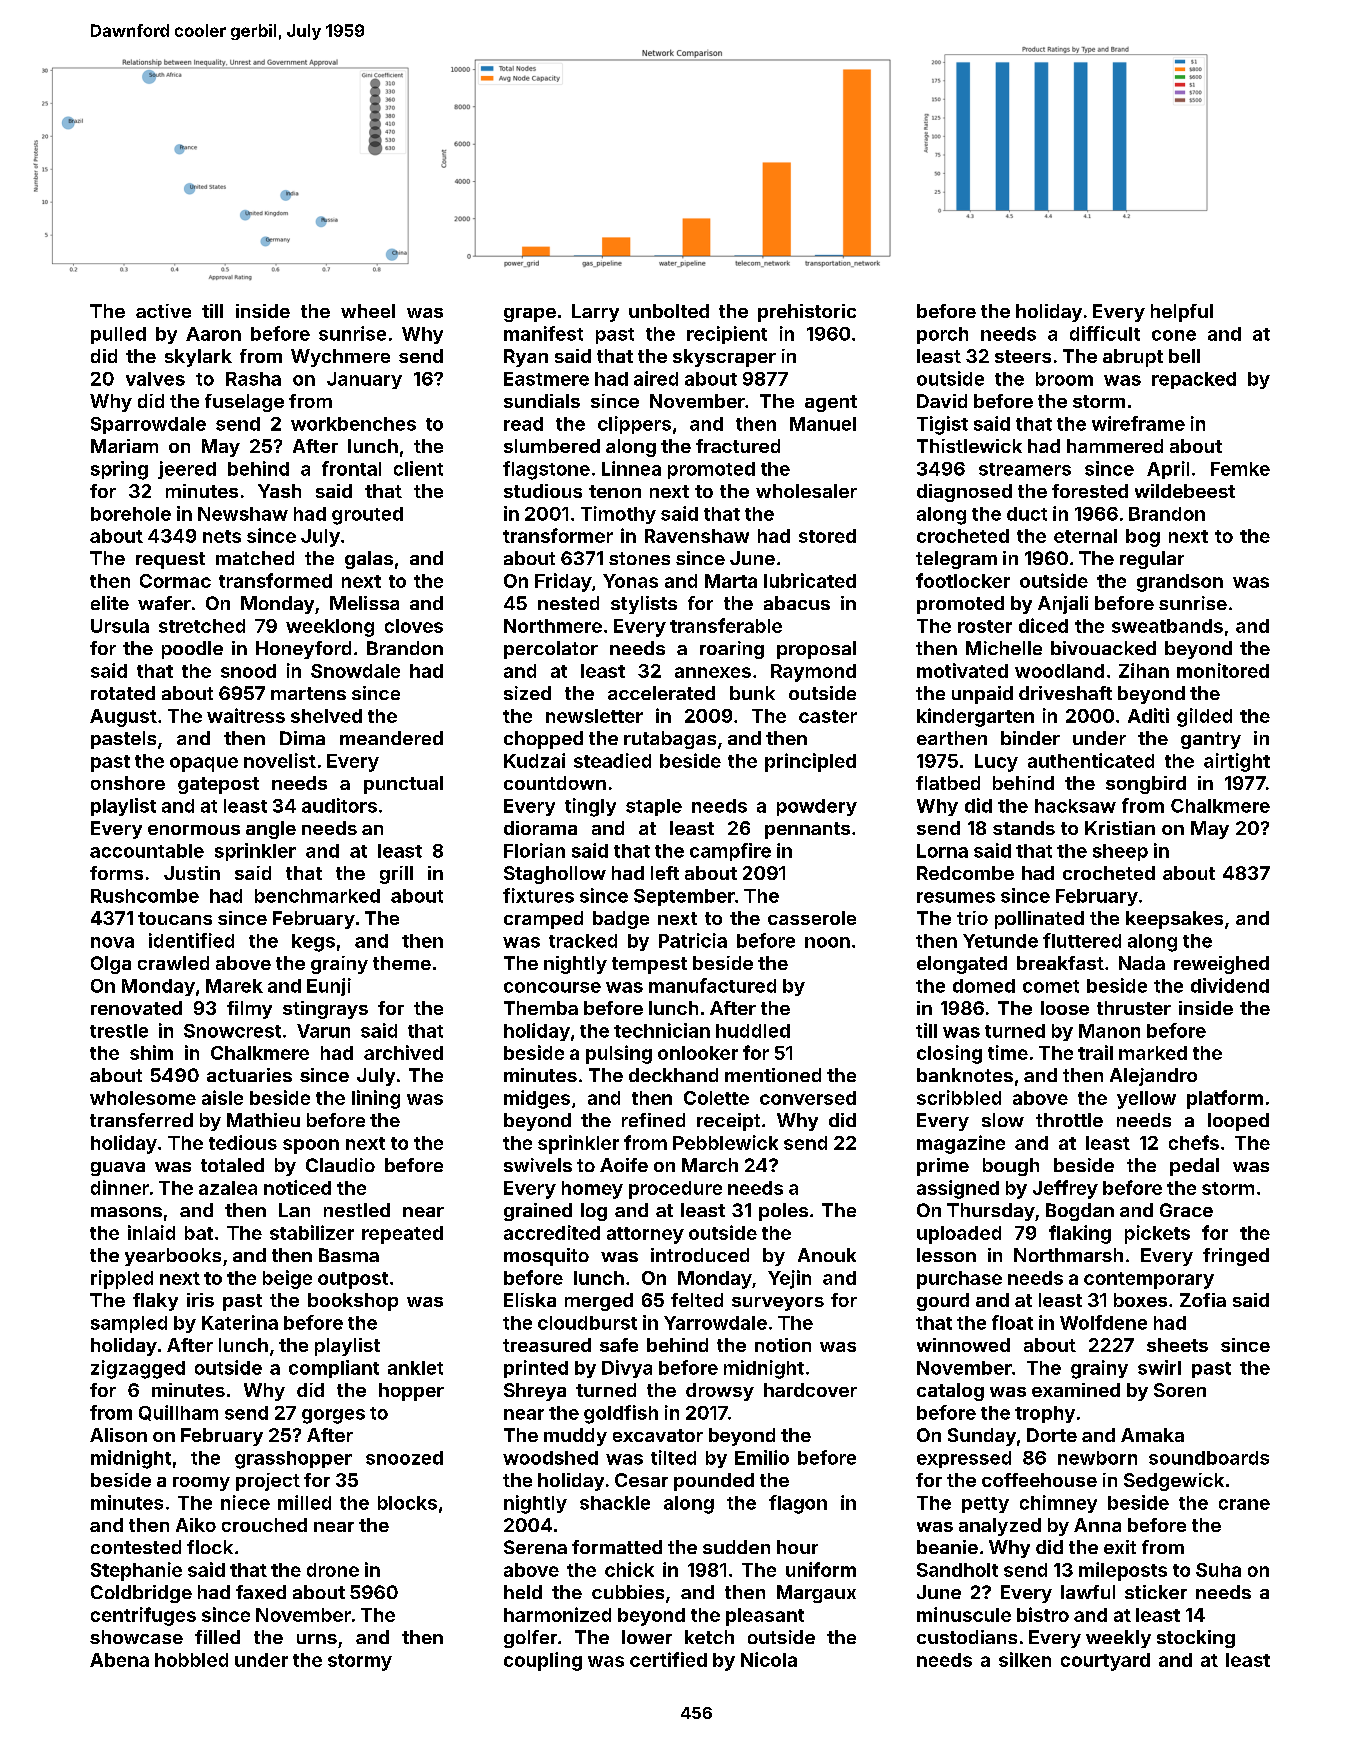 The width and height of the screenshot is (1360, 1760). I want to click on unbolted, so click(669, 311).
